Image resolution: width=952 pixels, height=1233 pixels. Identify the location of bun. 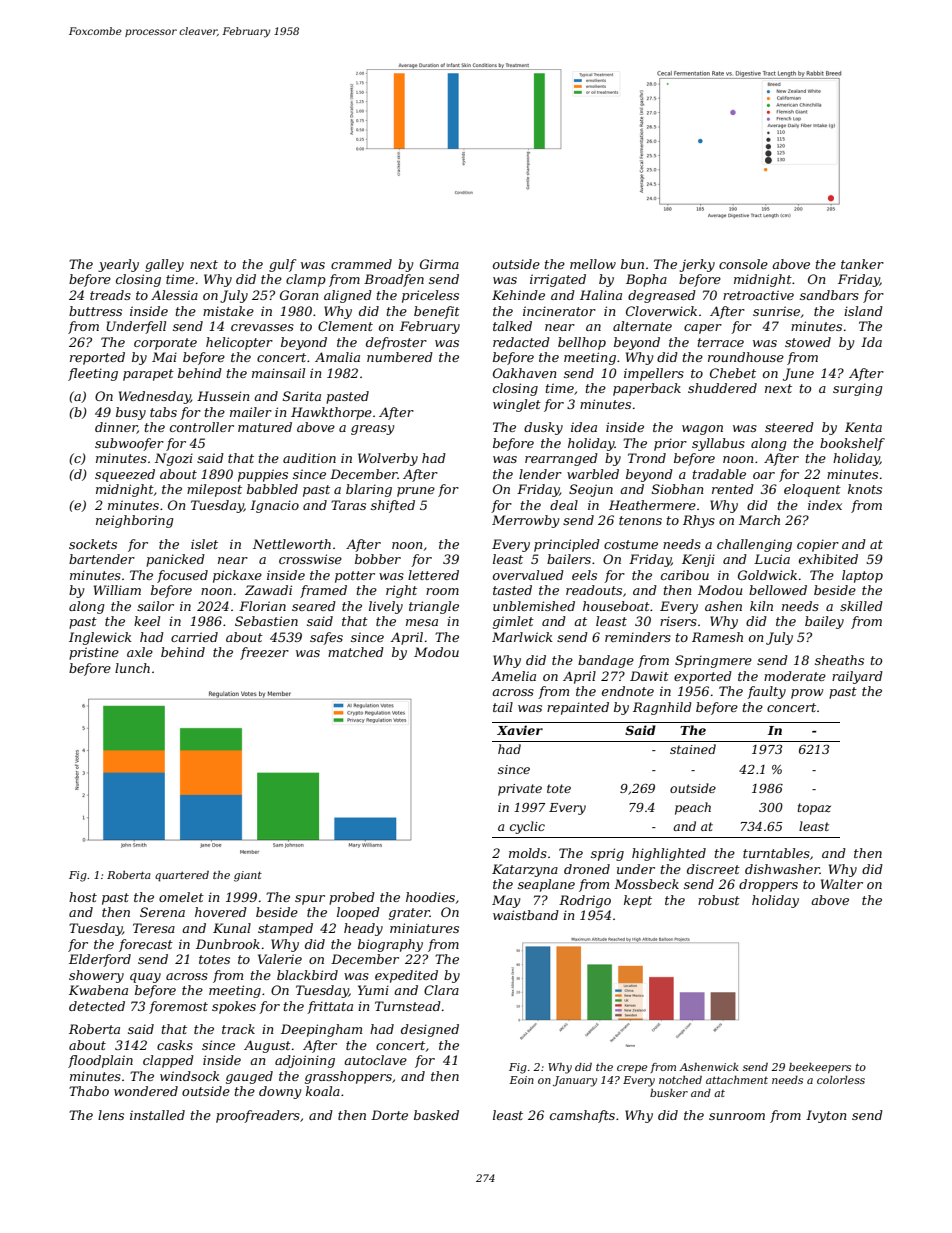
(632, 264).
